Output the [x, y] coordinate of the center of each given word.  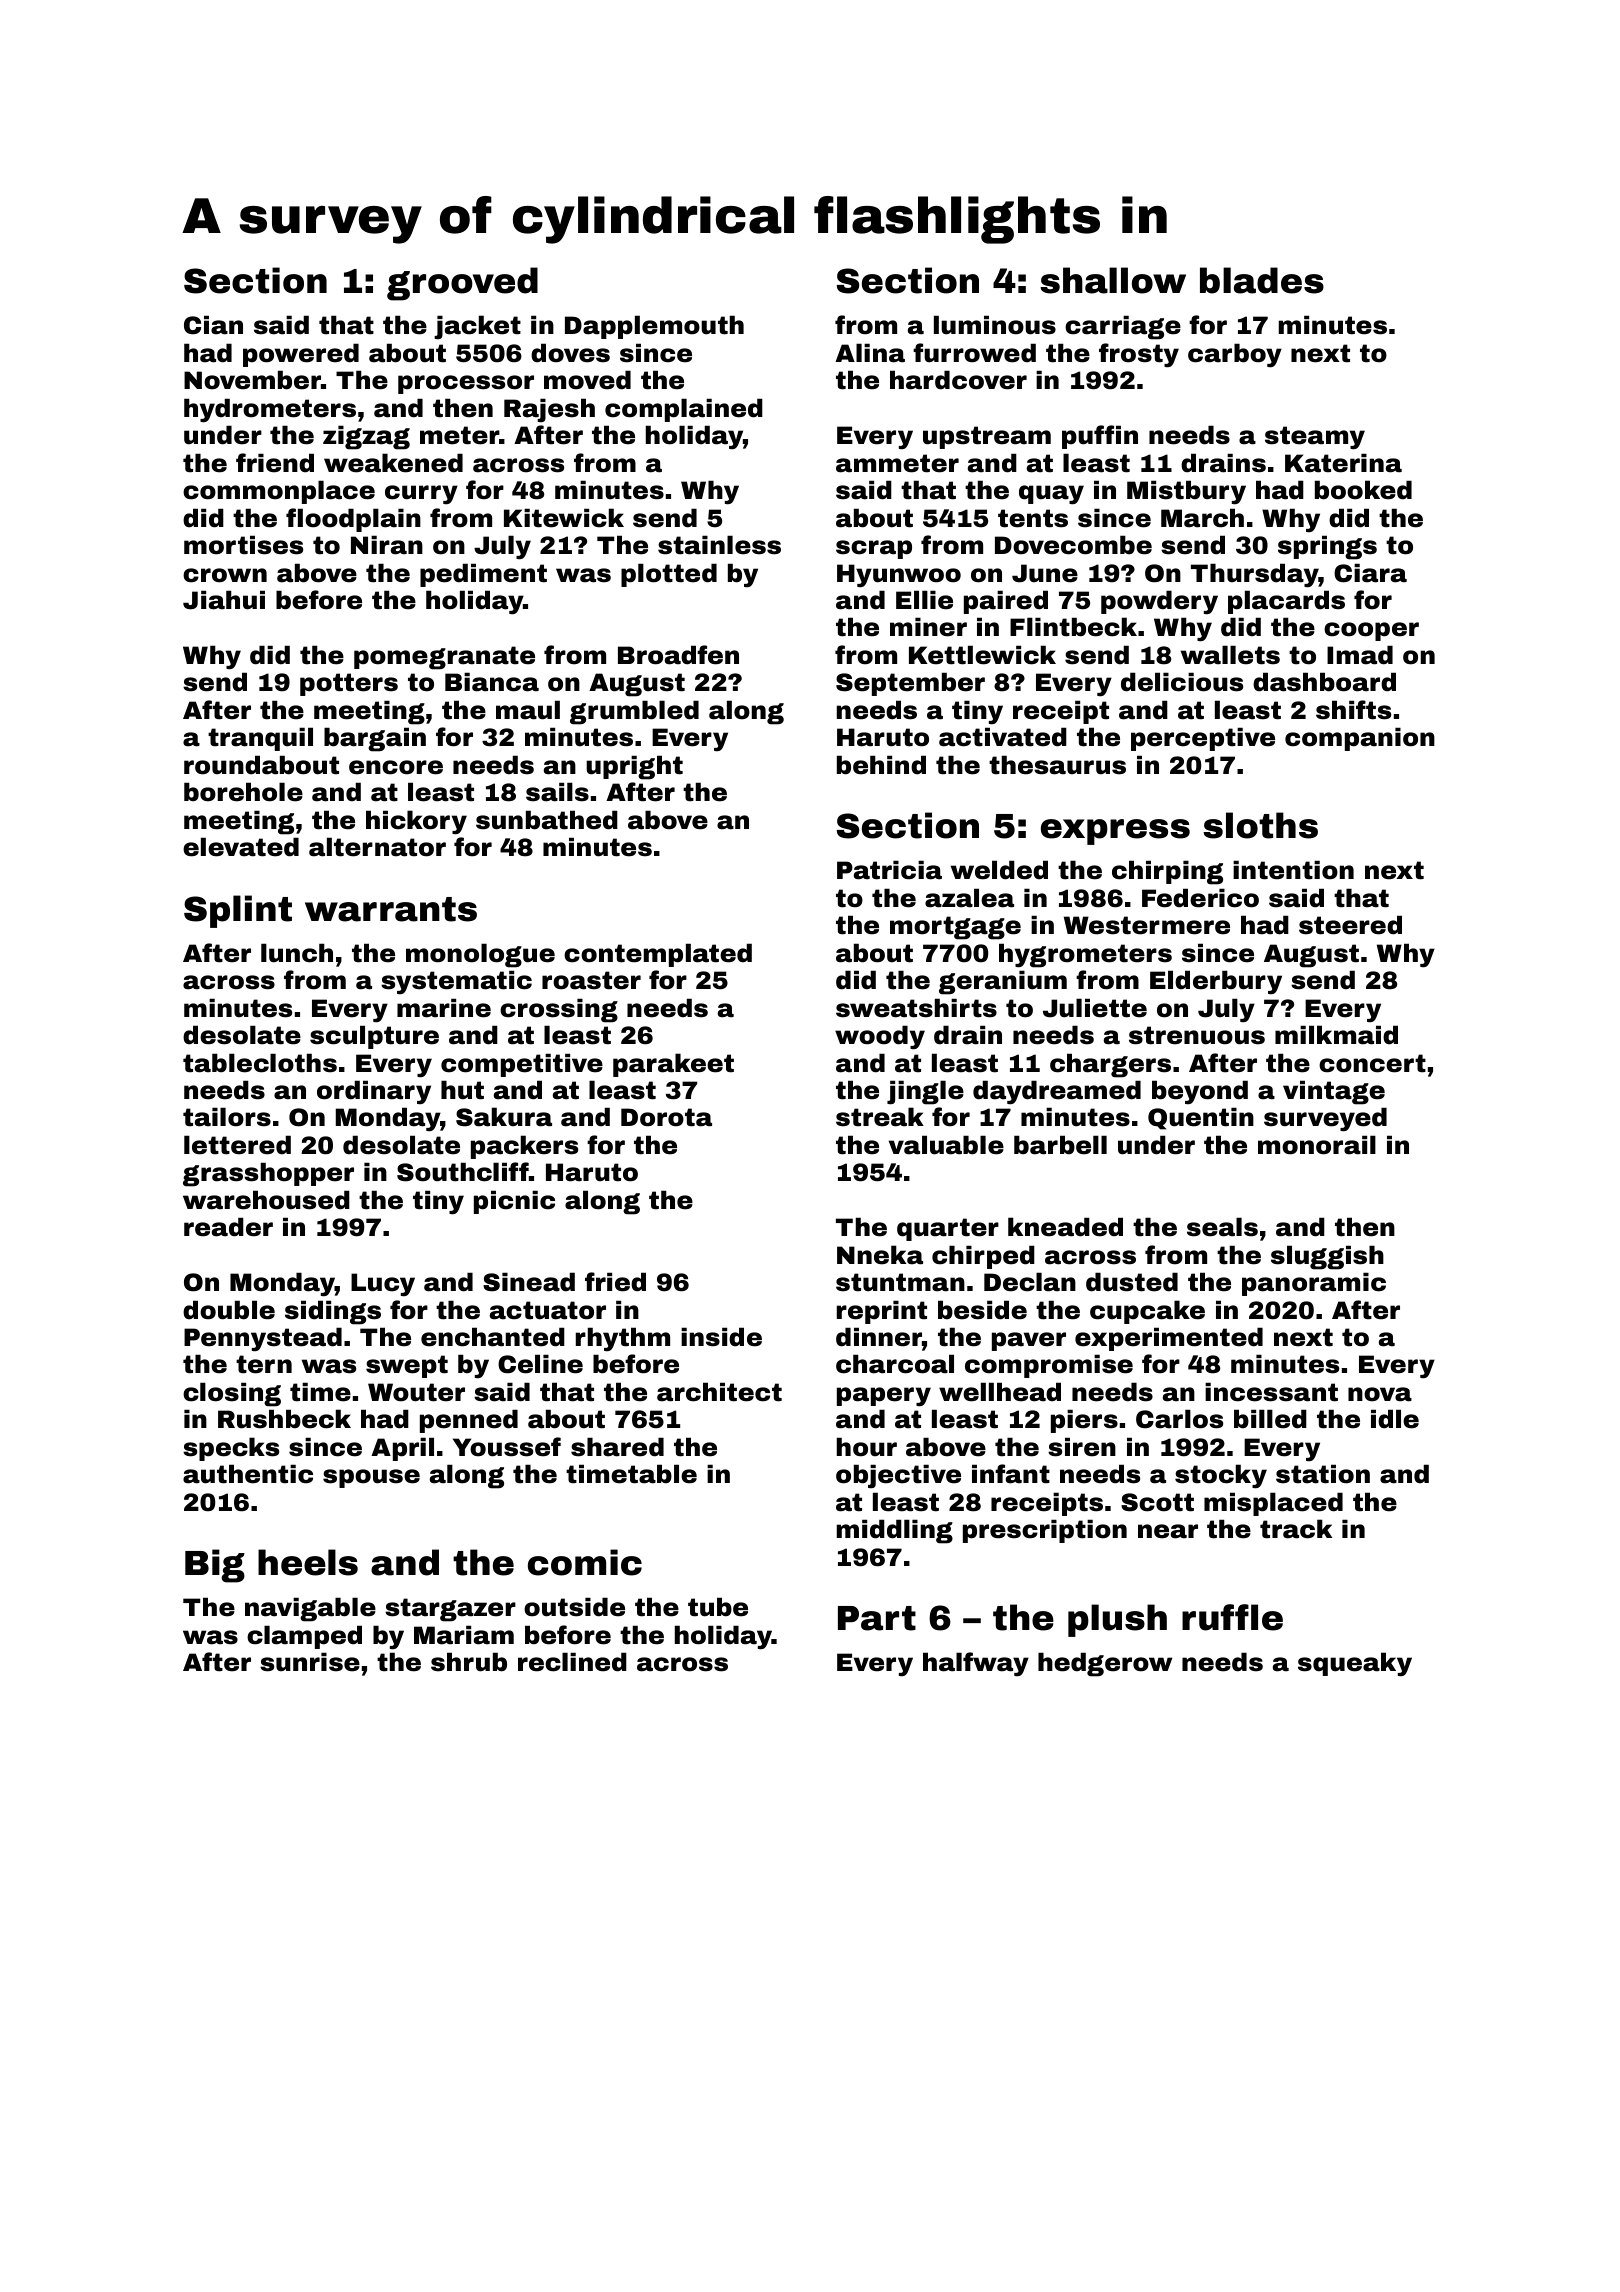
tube [718, 1607]
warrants [391, 909]
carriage [1123, 327]
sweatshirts [916, 1008]
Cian [213, 325]
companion [1360, 739]
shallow [1113, 280]
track [1296, 1529]
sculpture [374, 1037]
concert [1372, 1063]
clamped [304, 1637]
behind [881, 765]
